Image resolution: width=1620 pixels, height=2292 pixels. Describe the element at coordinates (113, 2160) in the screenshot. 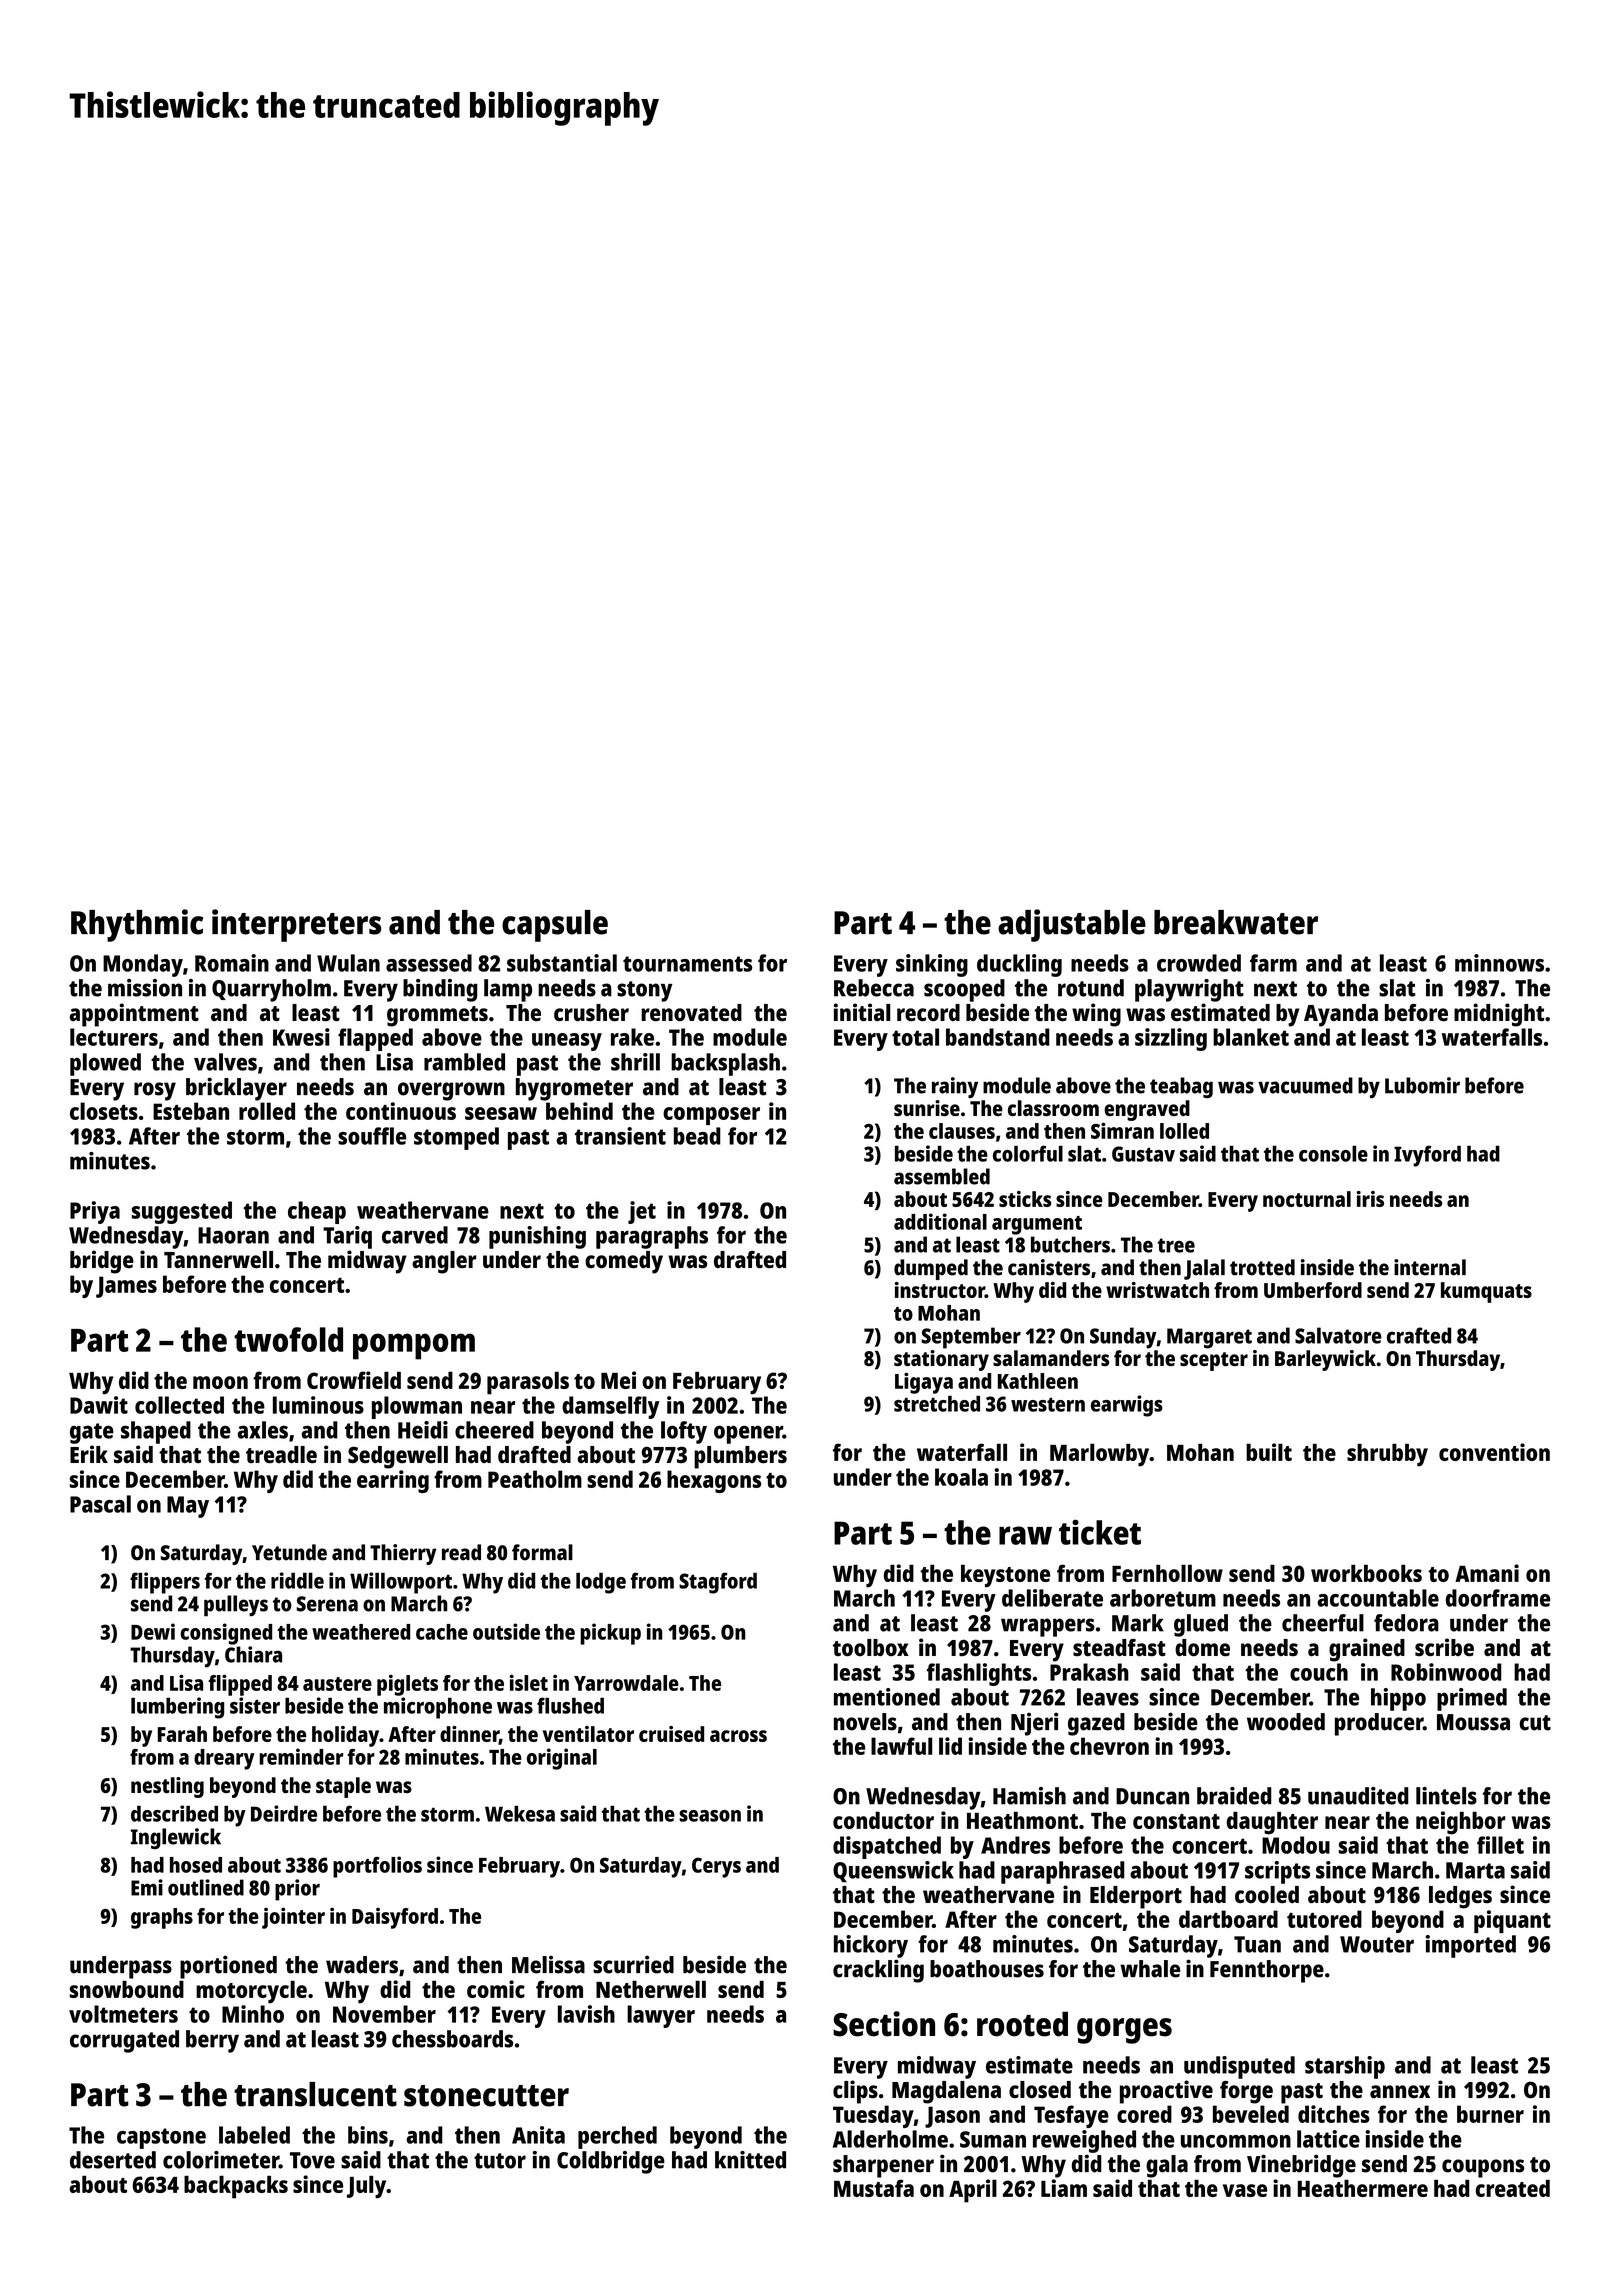

I see `deserted` at that location.
